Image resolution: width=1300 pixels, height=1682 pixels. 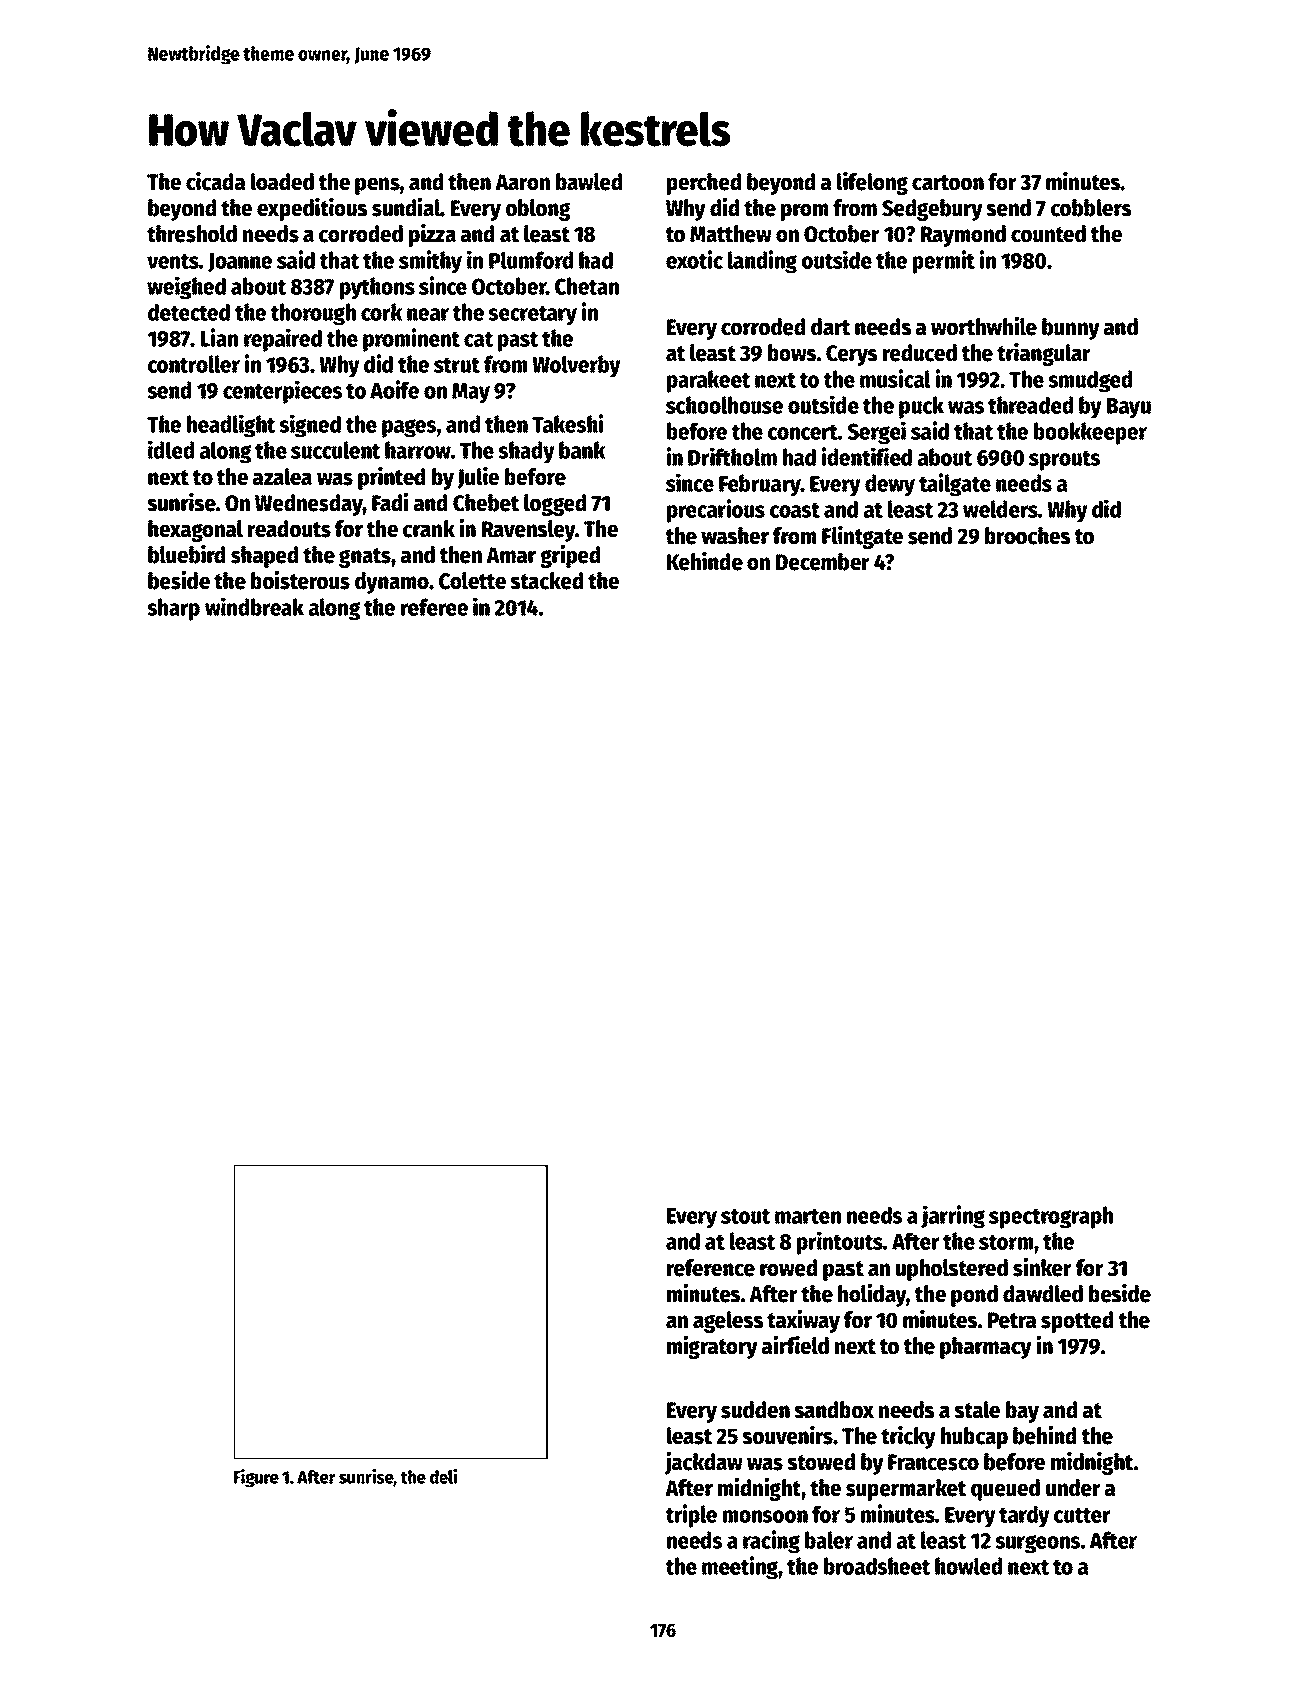 What do you see at coordinates (313, 314) in the document?
I see `thorough` at bounding box center [313, 314].
